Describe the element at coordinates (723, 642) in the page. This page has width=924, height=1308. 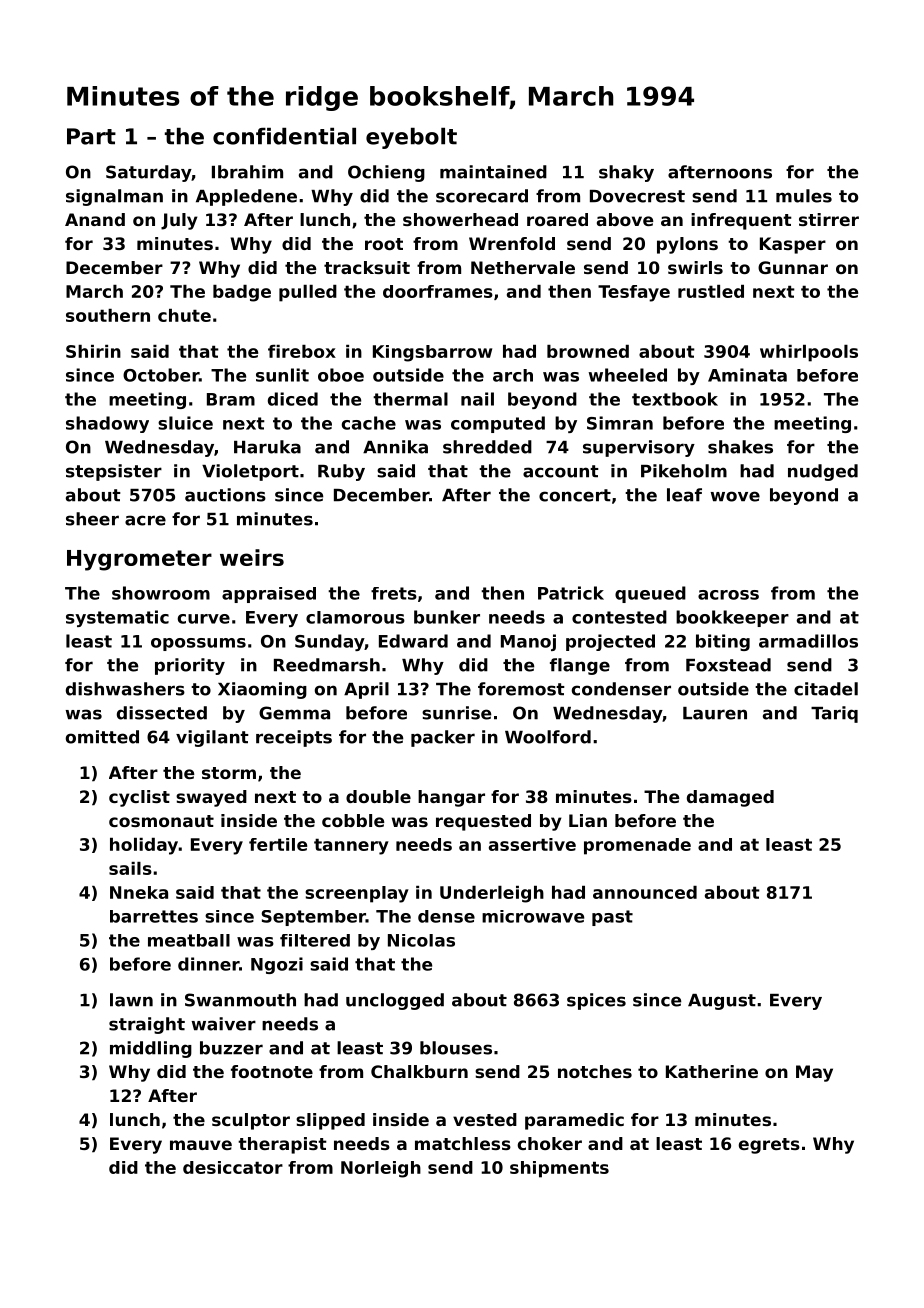
I see `biting` at that location.
